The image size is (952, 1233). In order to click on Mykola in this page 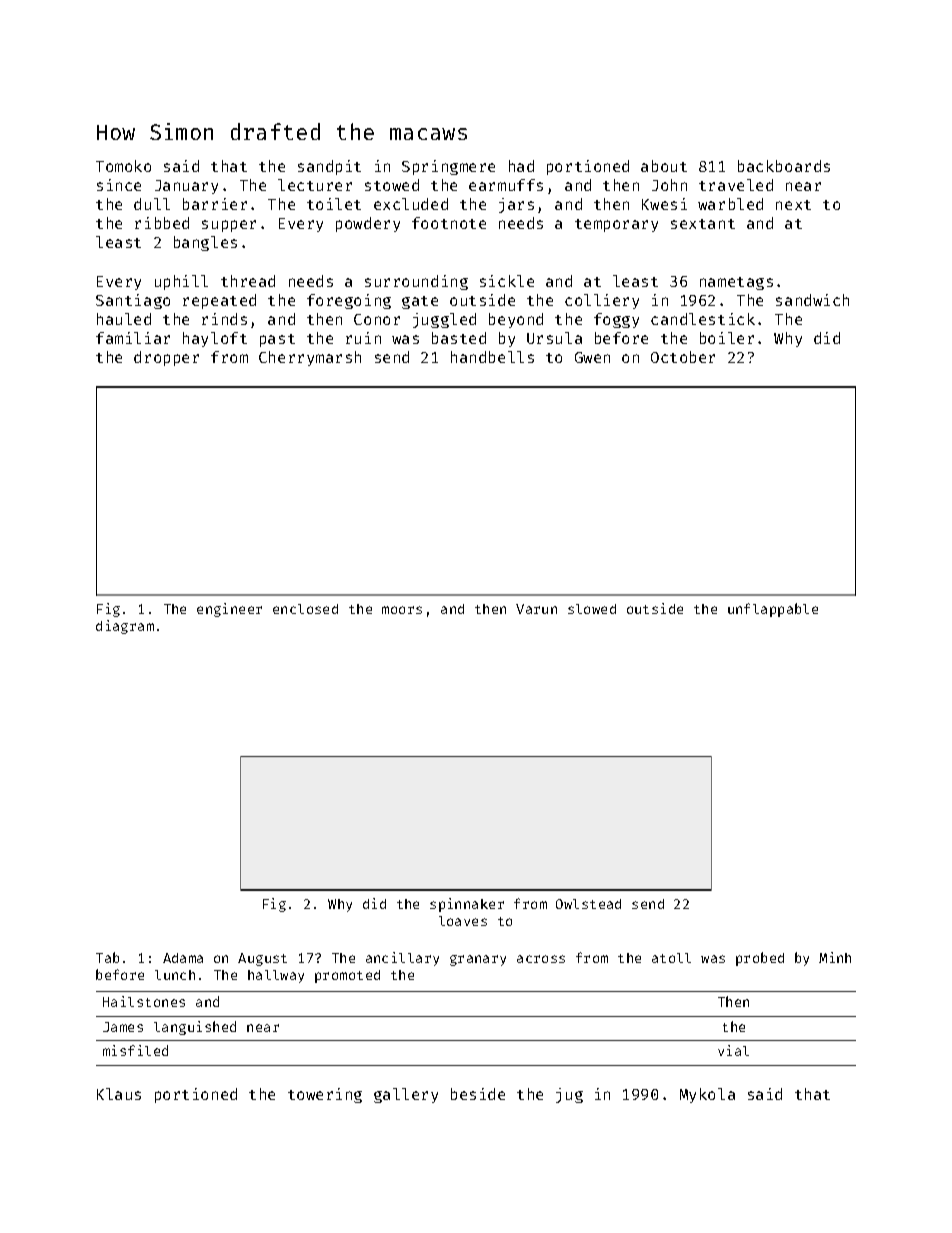, I will do `click(707, 1095)`.
